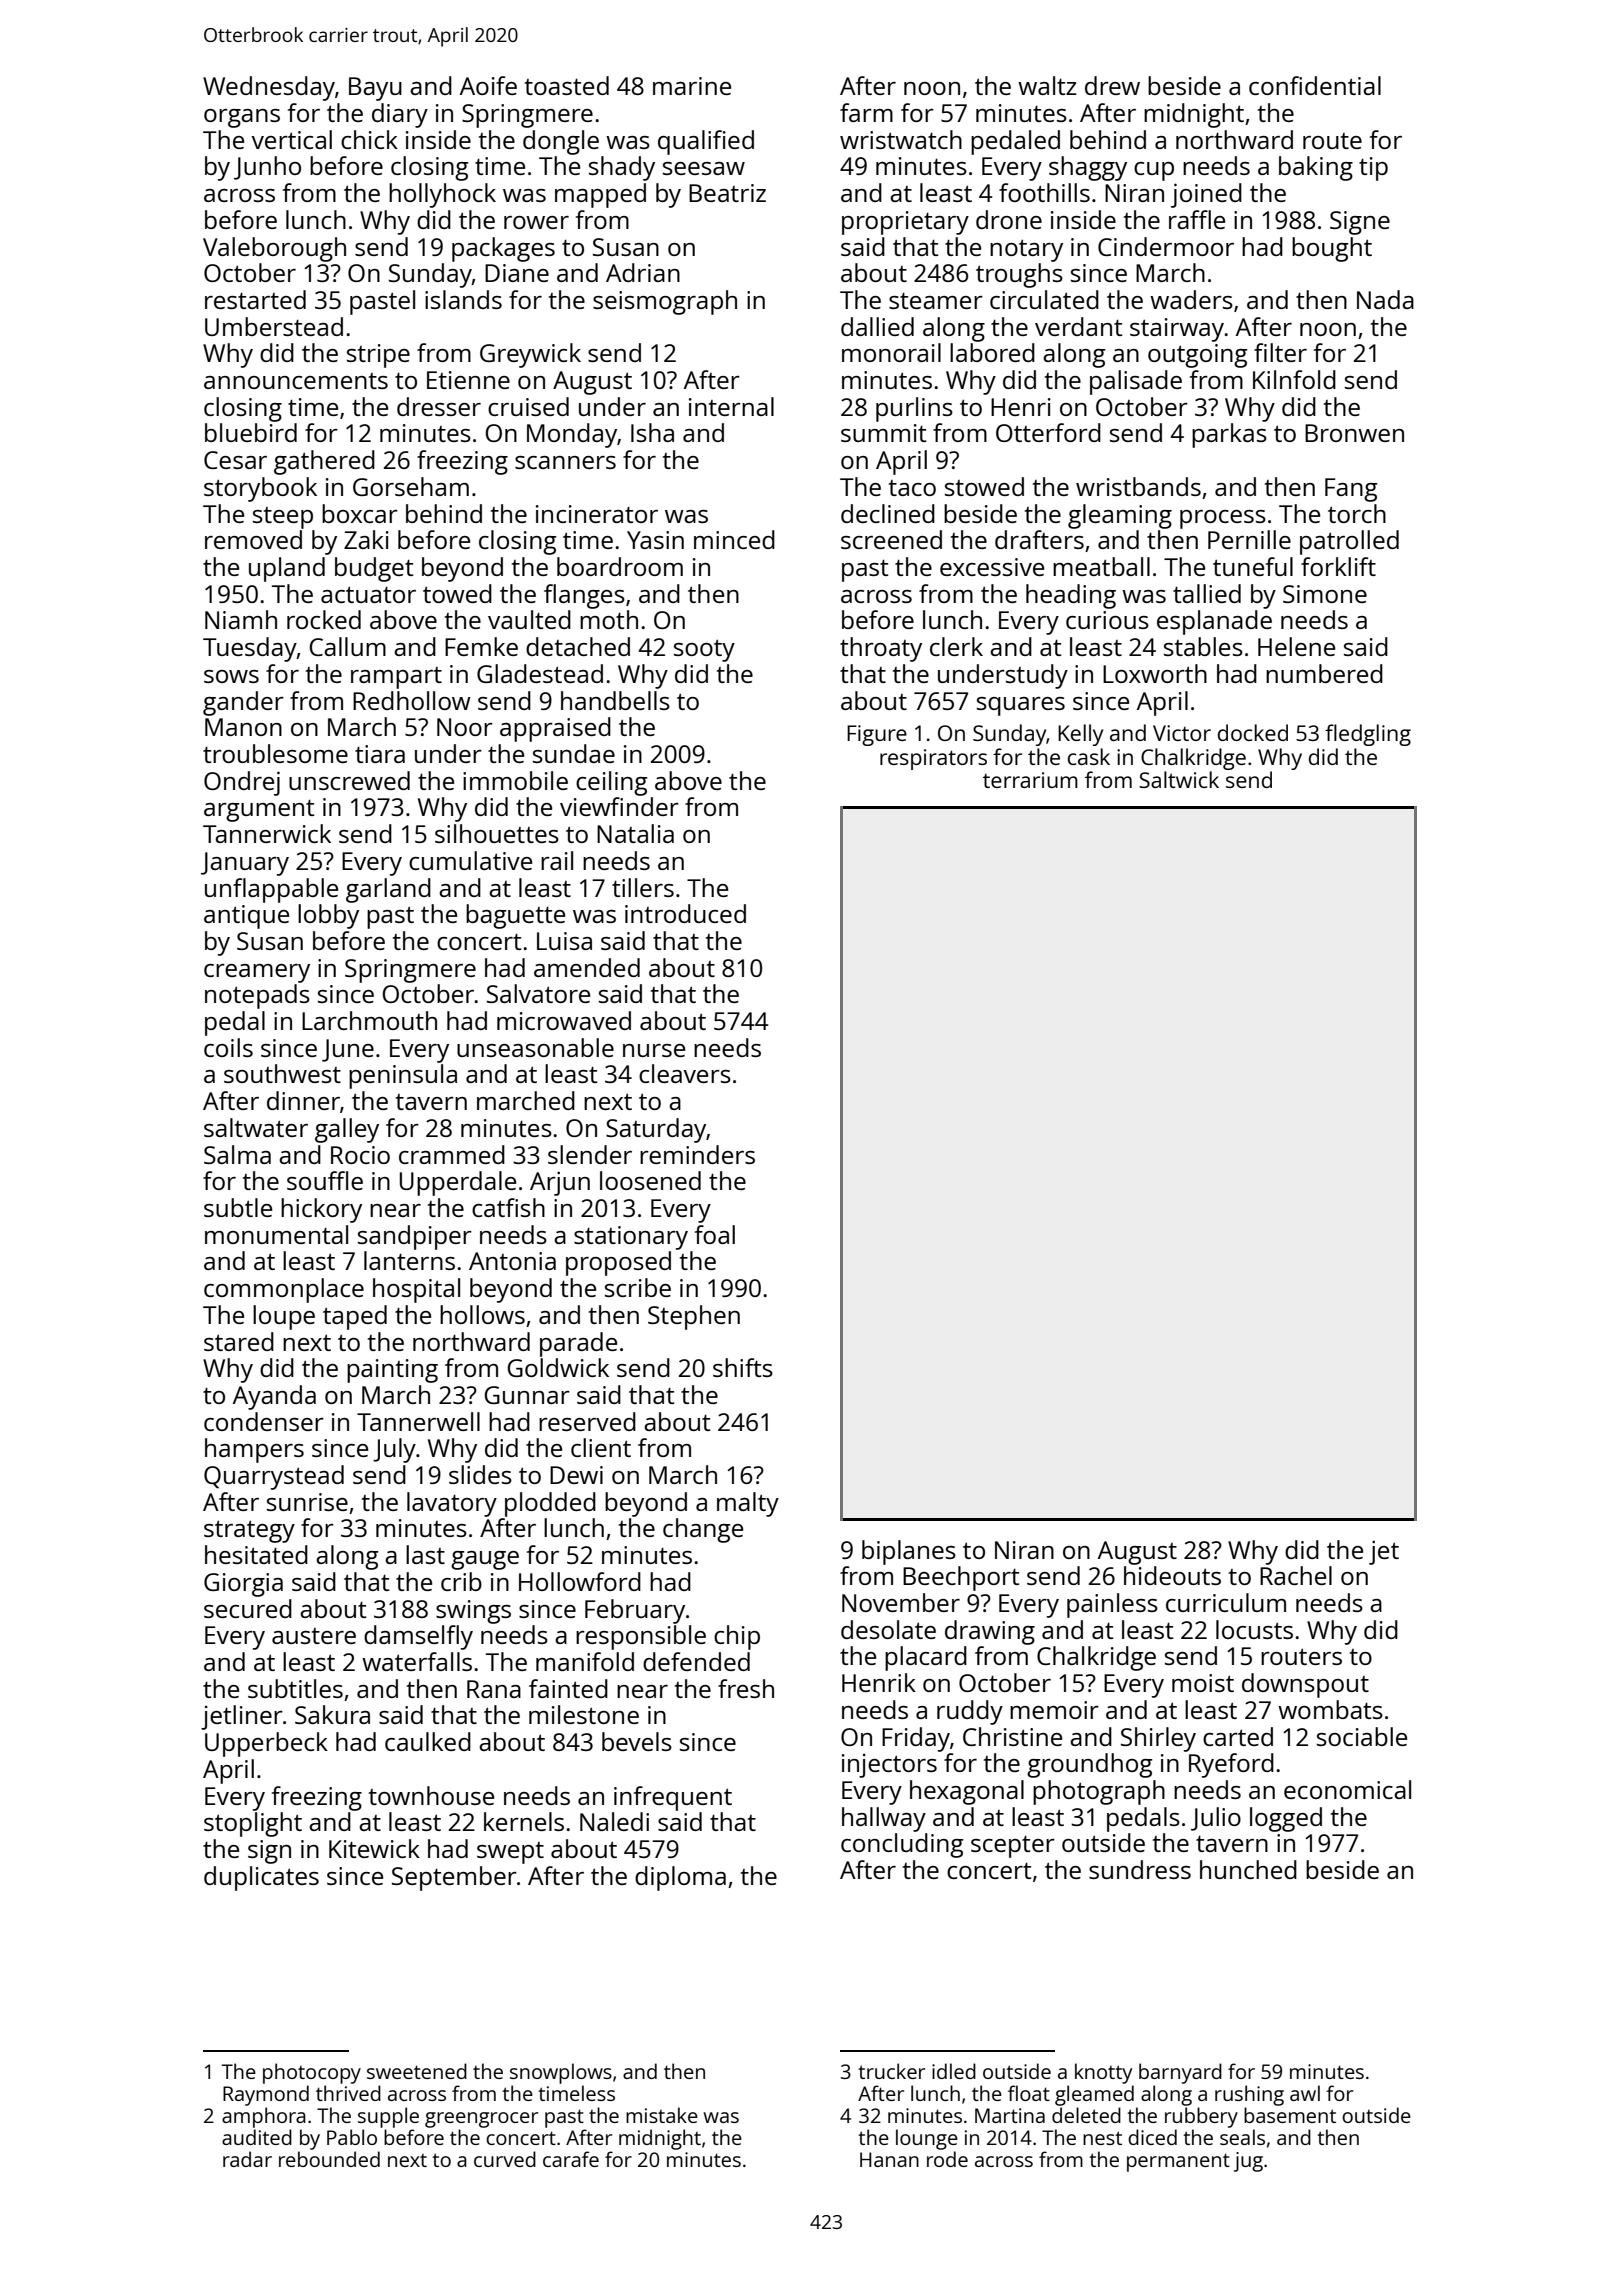  I want to click on drew, so click(1112, 85).
